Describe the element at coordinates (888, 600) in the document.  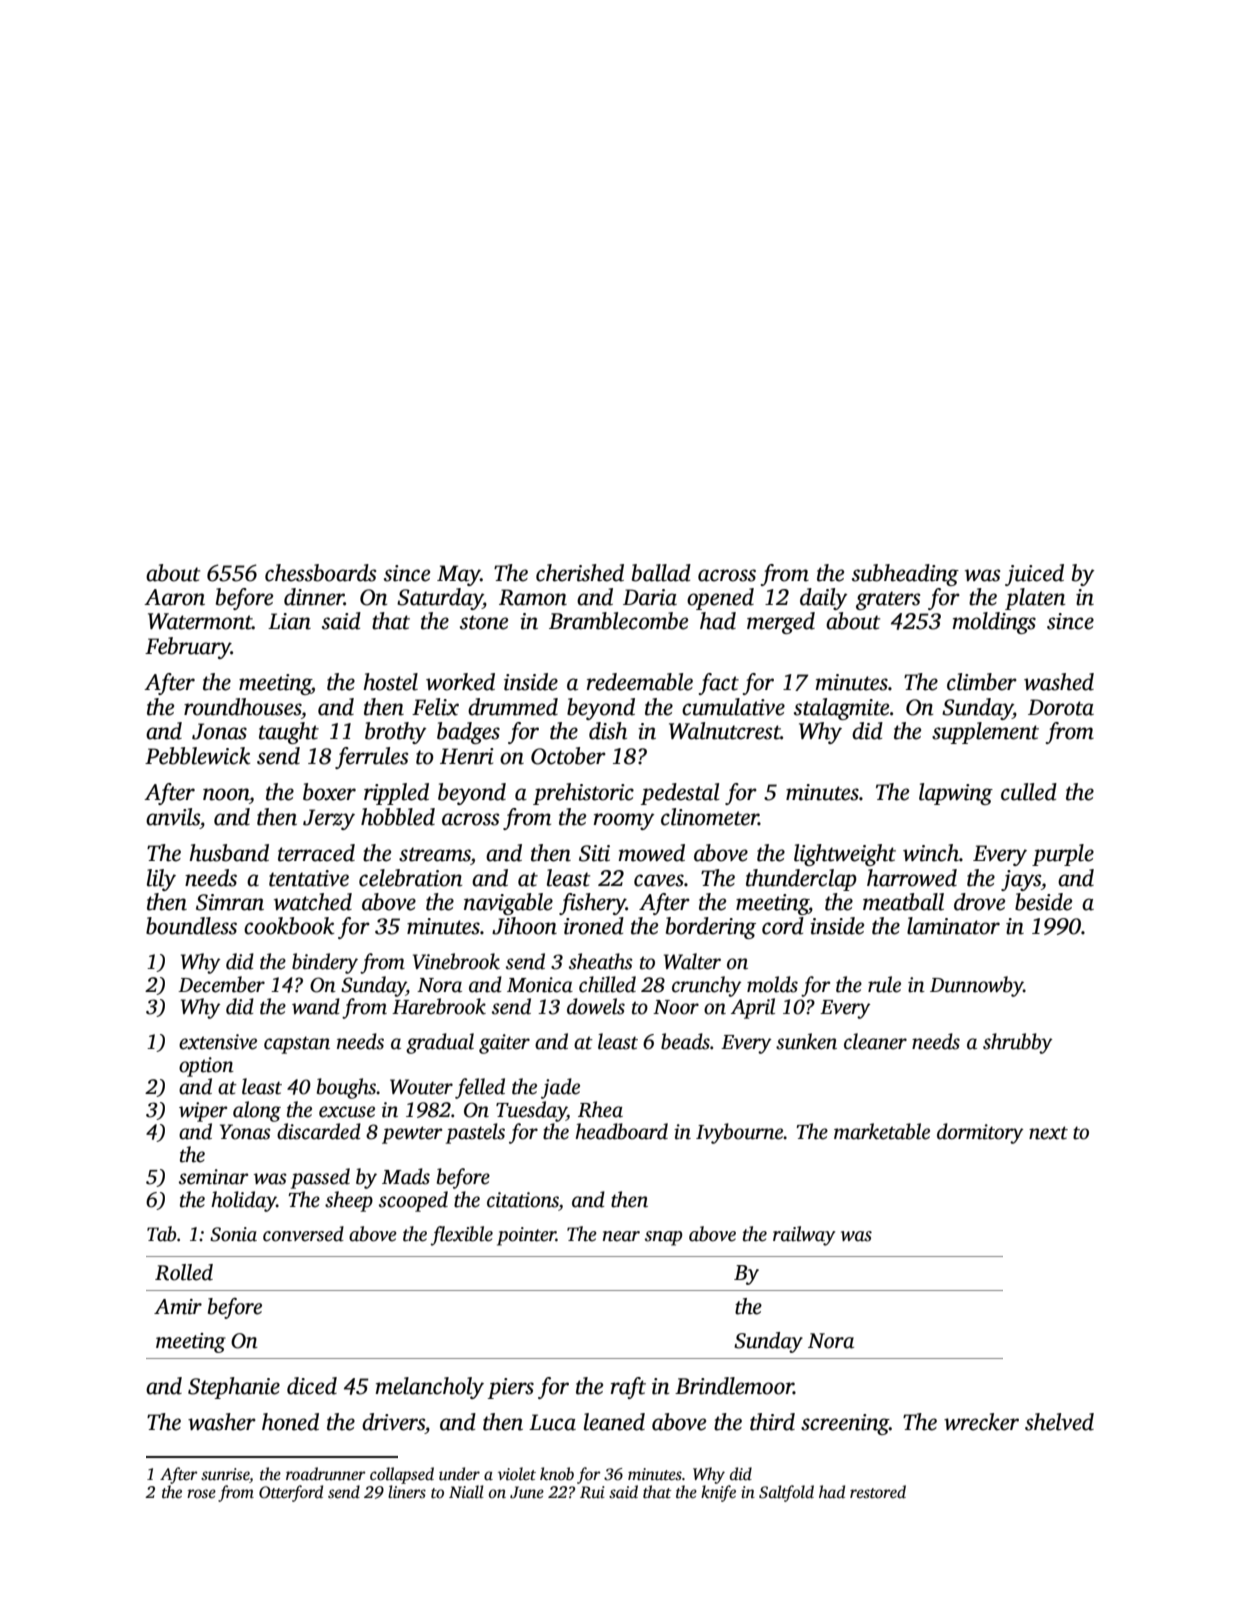
I see `graters` at that location.
